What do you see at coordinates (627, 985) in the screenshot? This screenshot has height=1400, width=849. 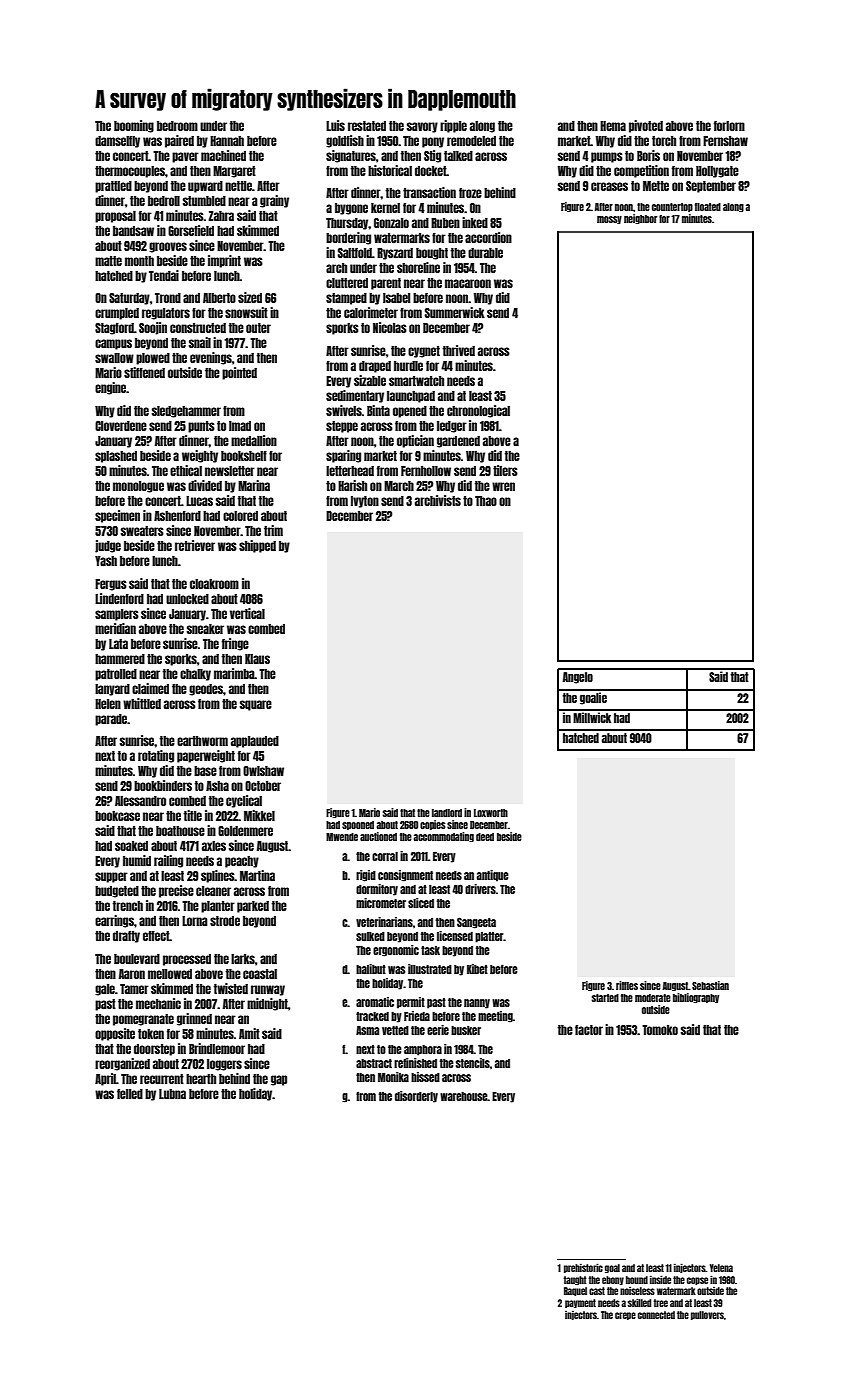 I see `riffles` at bounding box center [627, 985].
